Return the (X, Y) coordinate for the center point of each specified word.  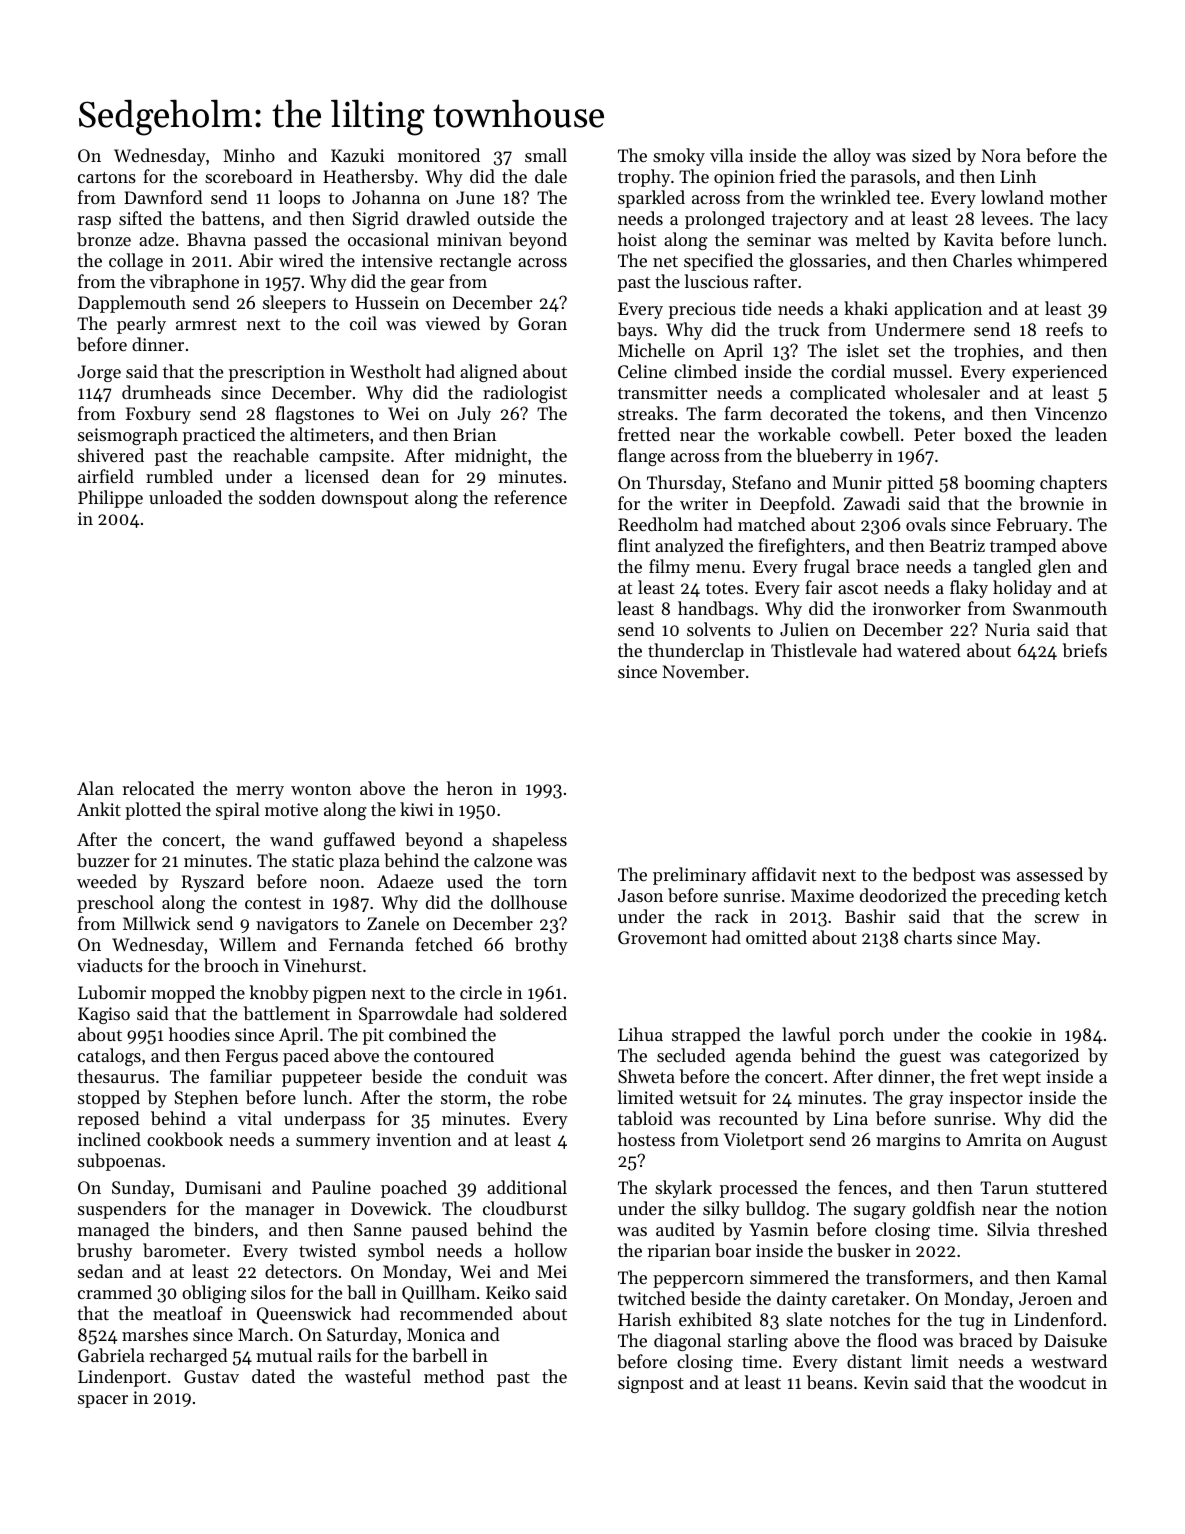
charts (928, 937)
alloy (852, 157)
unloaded (185, 497)
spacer (103, 1401)
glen (1054, 568)
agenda (763, 1057)
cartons (107, 177)
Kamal (1082, 1277)
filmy (669, 568)
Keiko (508, 1292)
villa (726, 155)
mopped (183, 994)
